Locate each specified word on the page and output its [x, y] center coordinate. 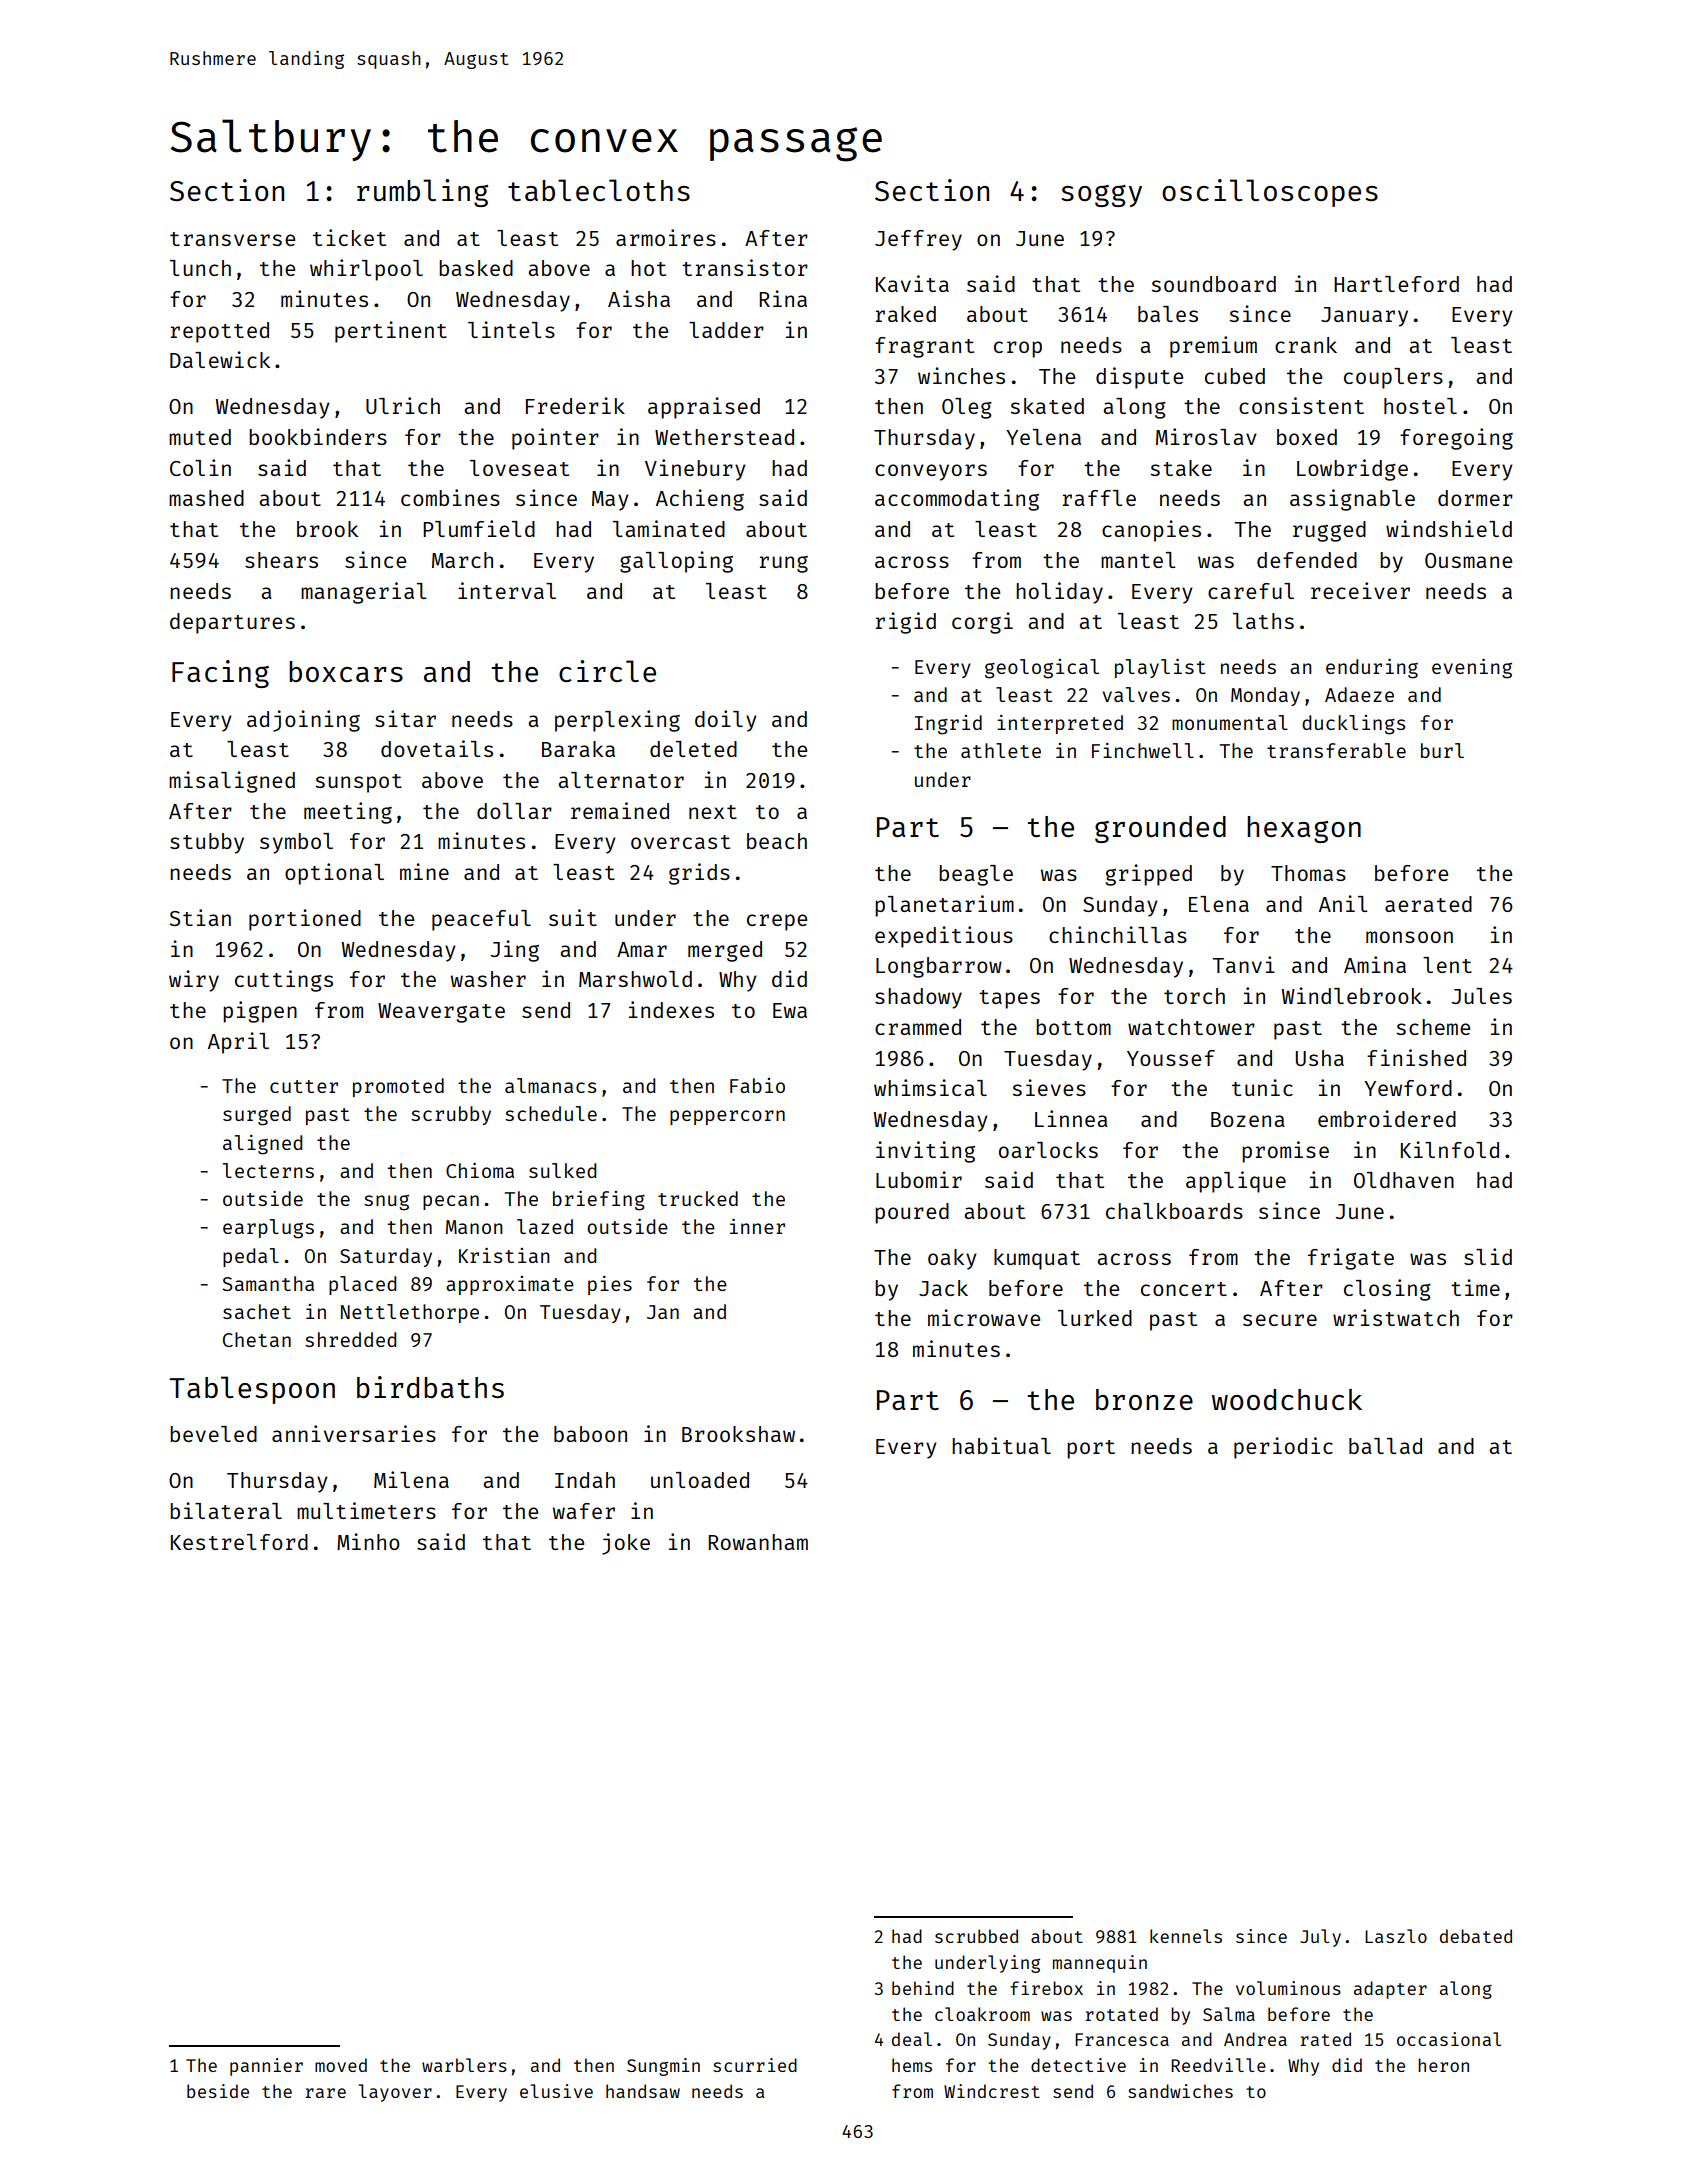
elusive [556, 2091]
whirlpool [366, 270]
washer [488, 979]
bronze [1144, 1399]
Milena [411, 1479]
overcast [680, 842]
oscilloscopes [1270, 193]
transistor [745, 267]
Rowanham [758, 1542]
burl [1442, 750]
